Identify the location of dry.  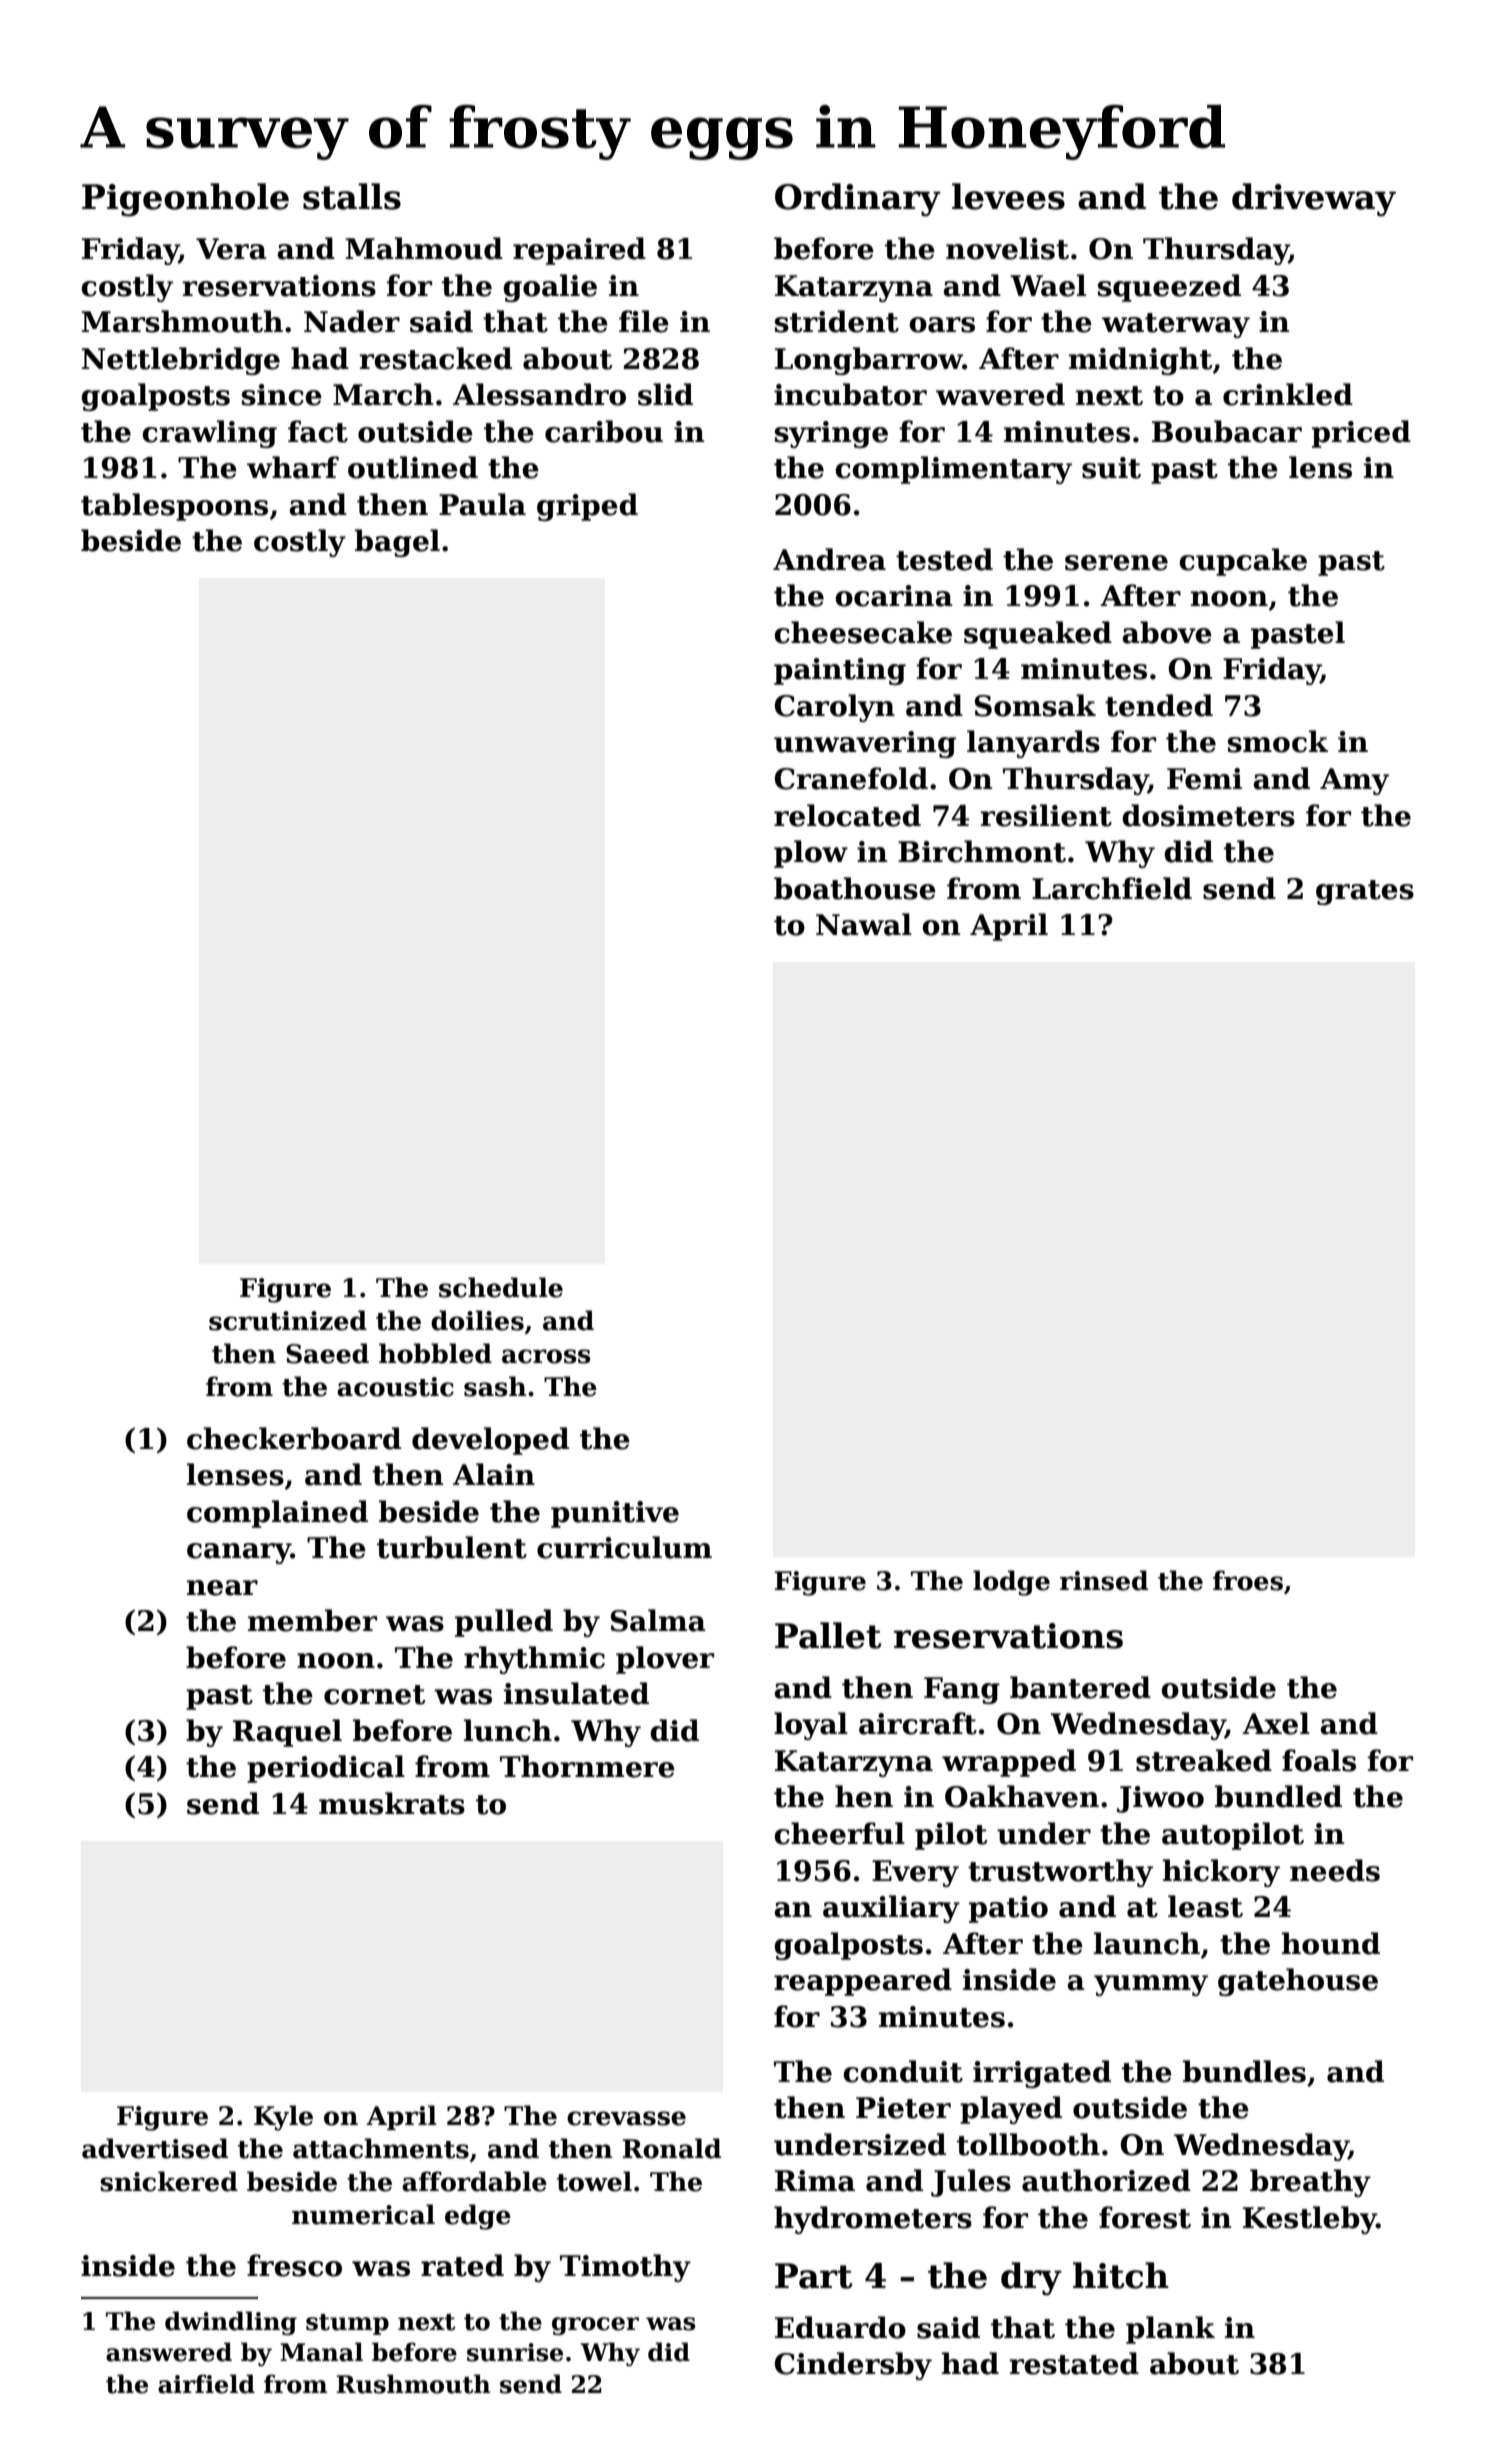
(1031, 2279).
